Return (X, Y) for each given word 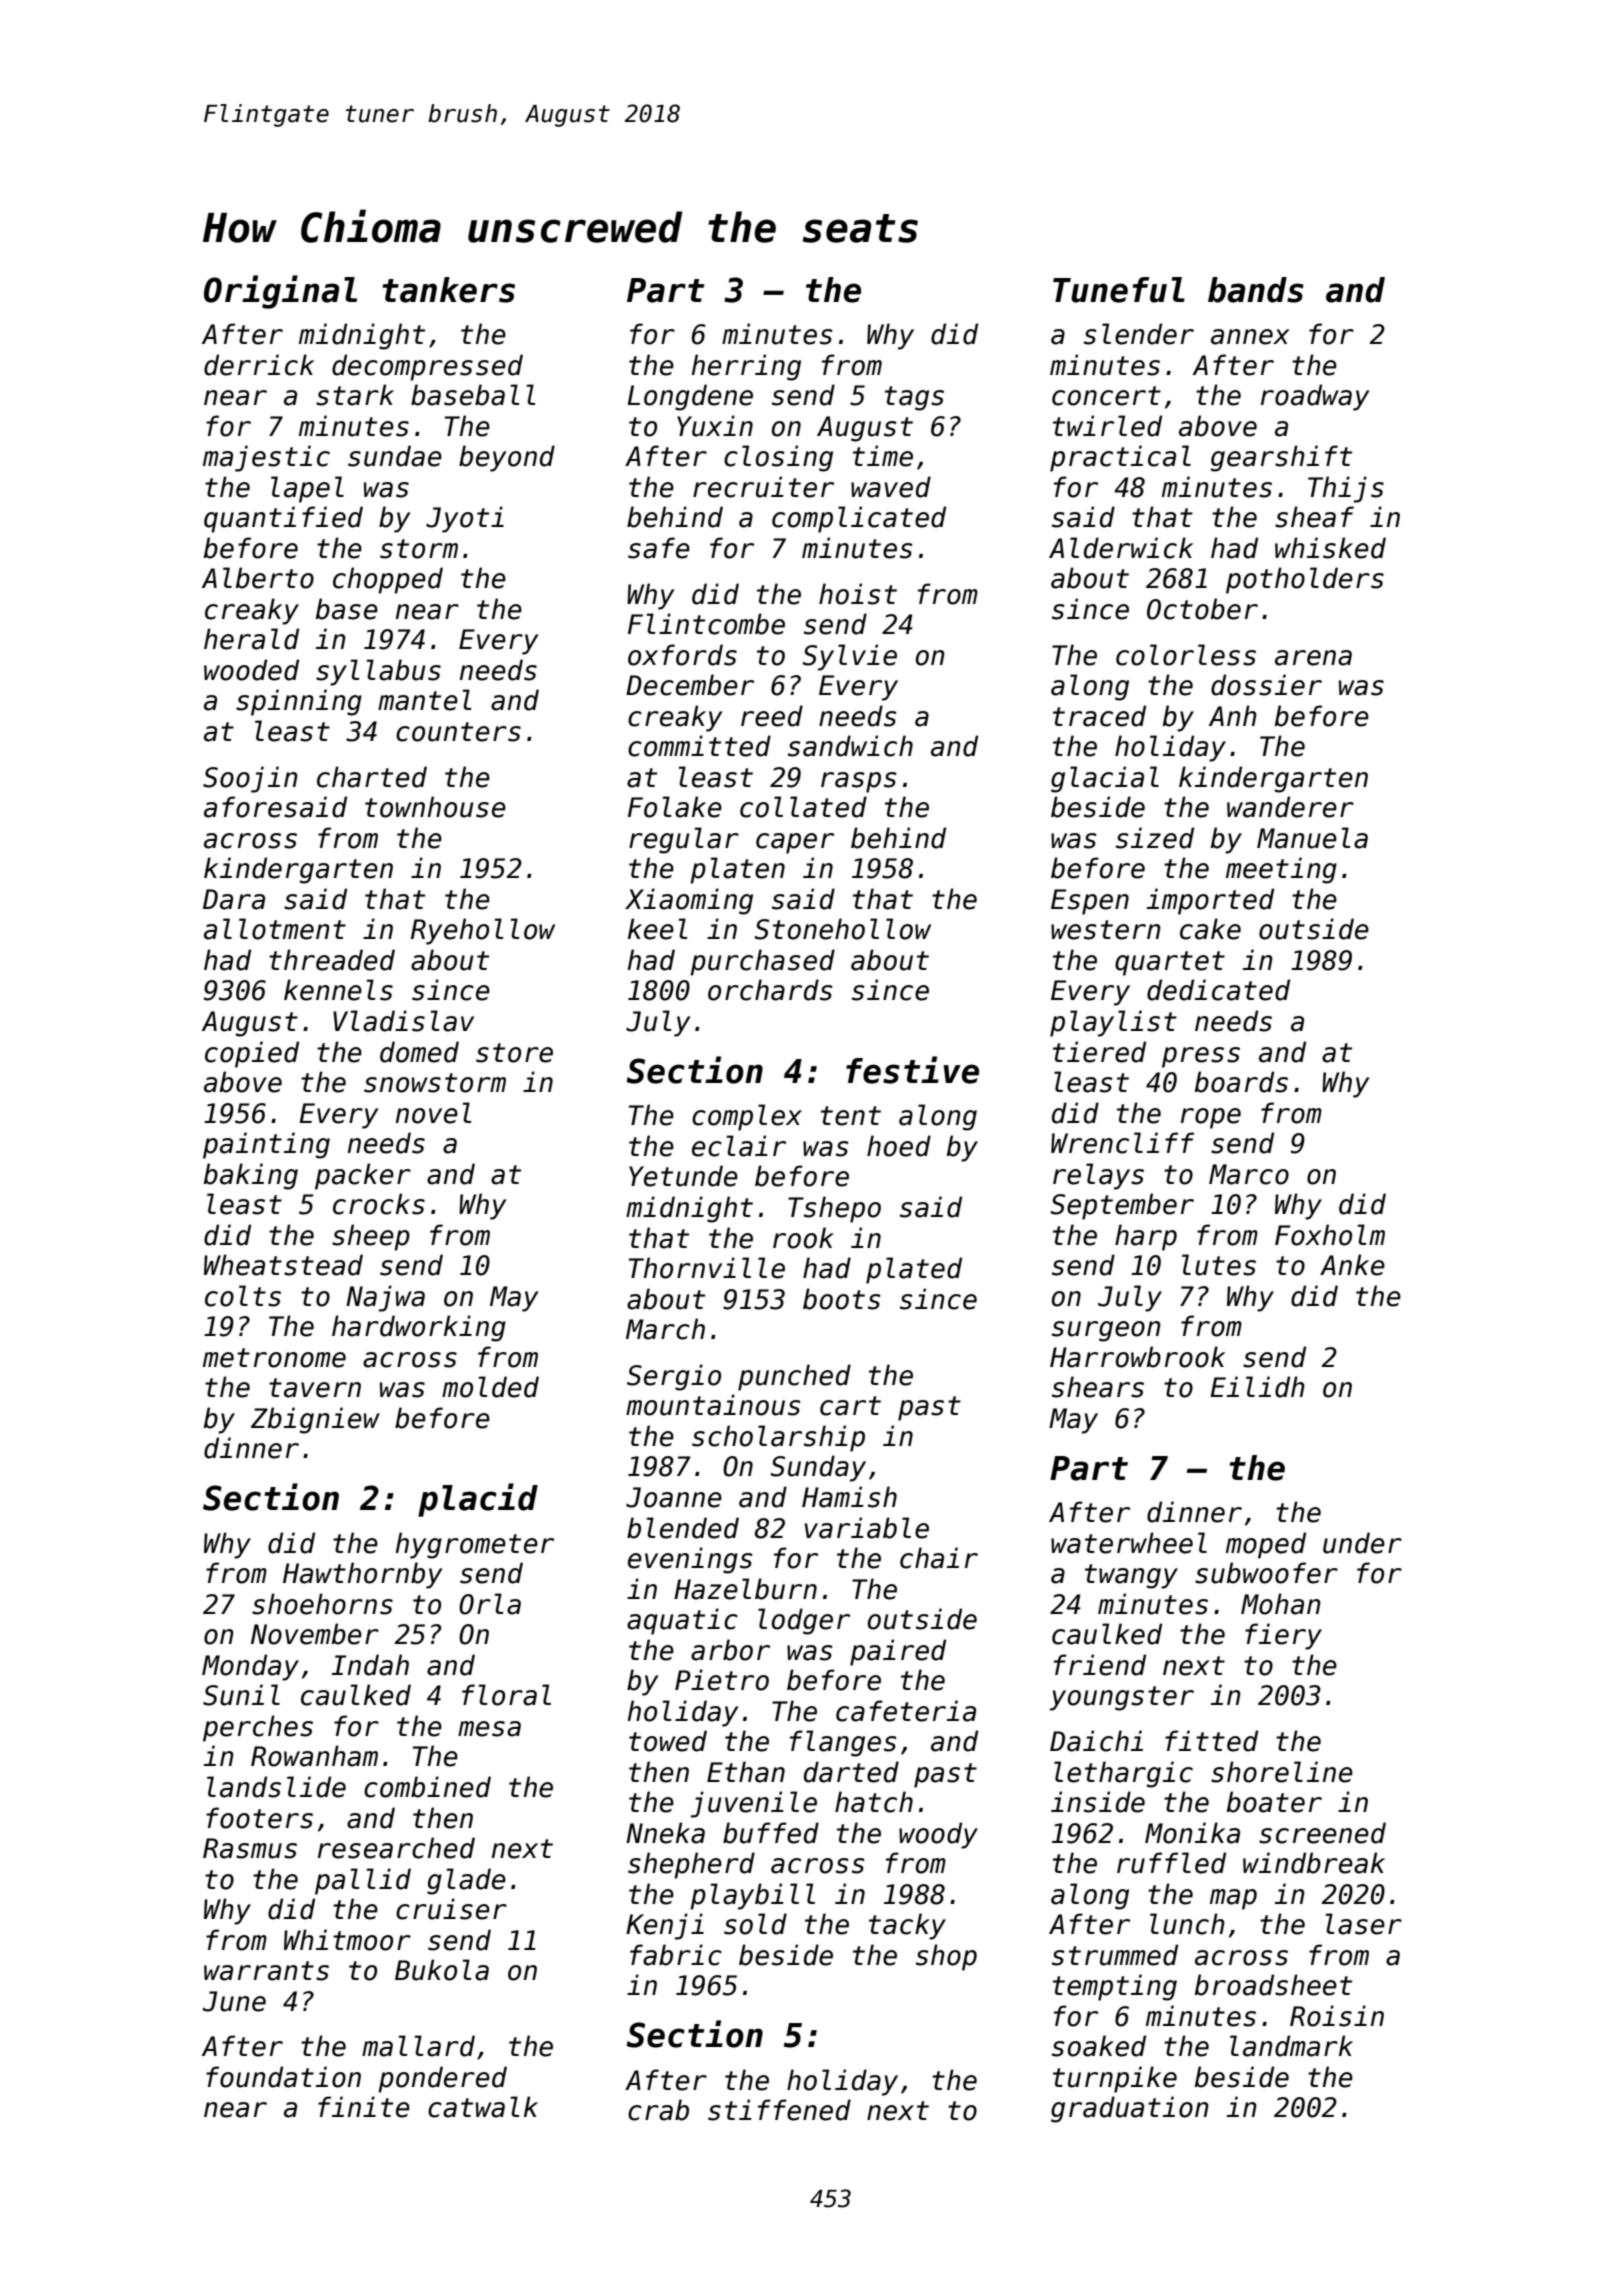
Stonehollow (842, 929)
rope (1211, 1118)
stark (355, 395)
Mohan (1281, 1604)
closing (778, 458)
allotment (275, 929)
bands (1256, 290)
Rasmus (250, 1848)
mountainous (713, 1405)
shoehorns (322, 1604)
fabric (676, 1955)
